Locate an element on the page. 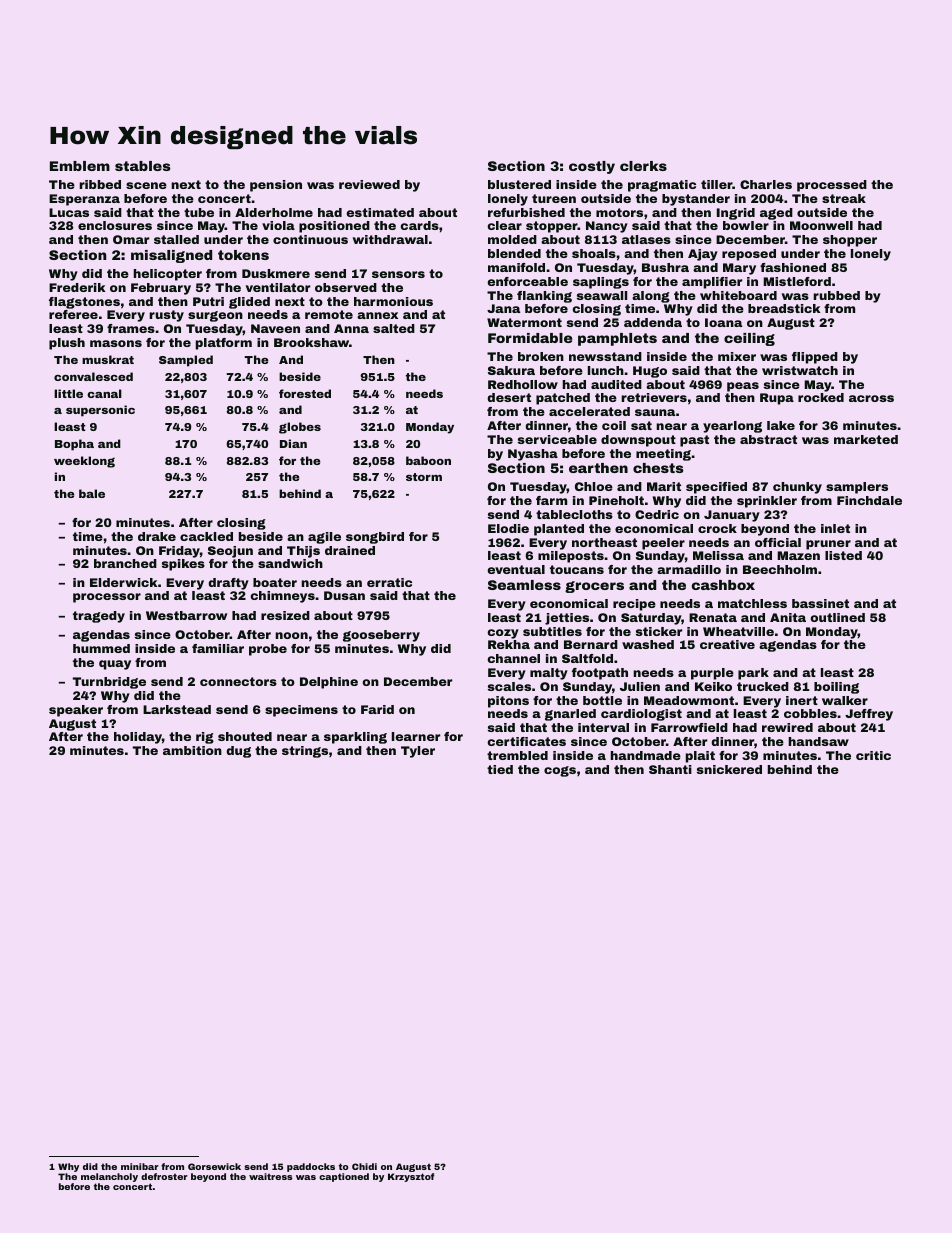 The width and height of the page is (952, 1233). gooseberry is located at coordinates (381, 636).
